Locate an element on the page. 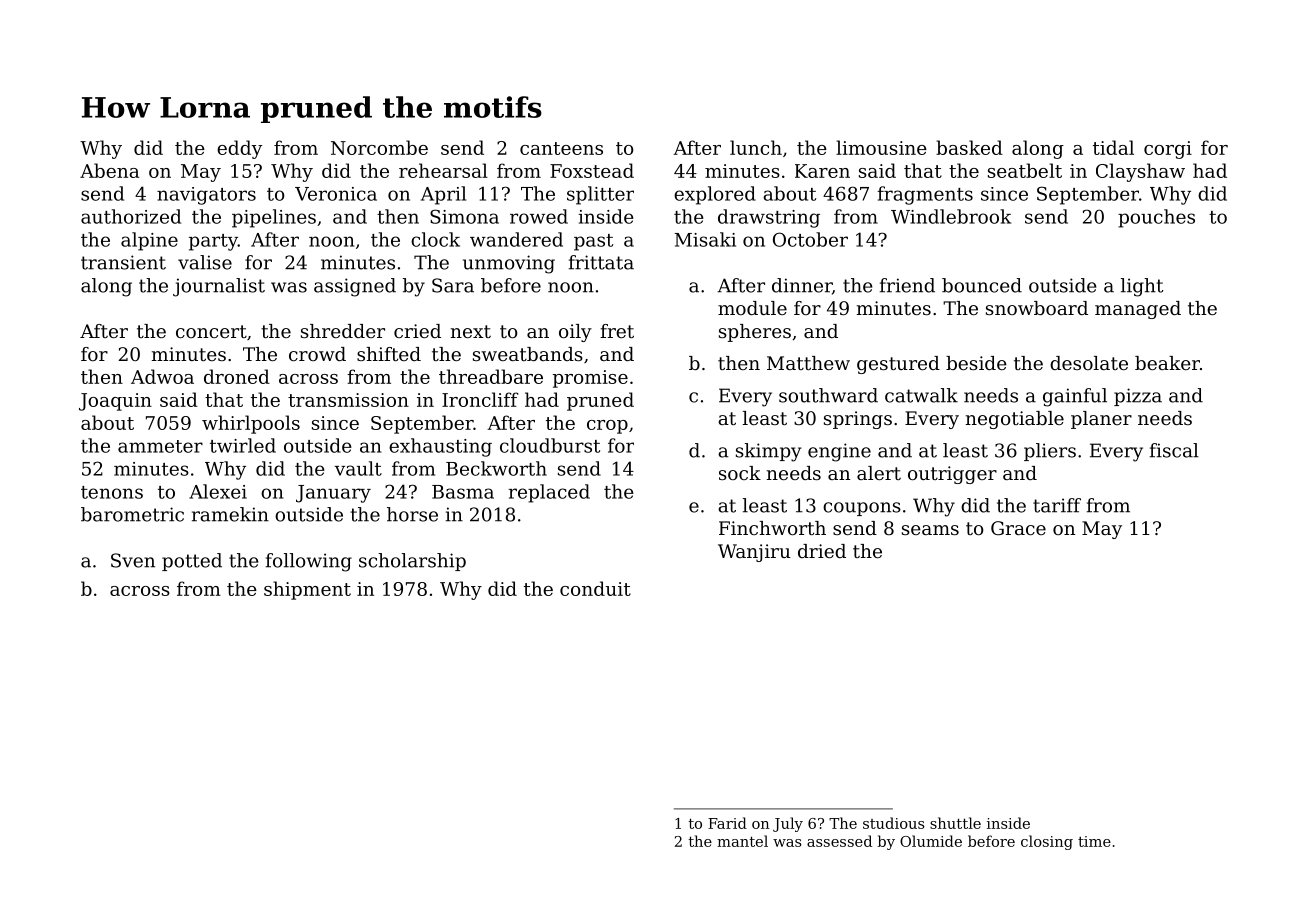  Ironcliff is located at coordinates (480, 399).
